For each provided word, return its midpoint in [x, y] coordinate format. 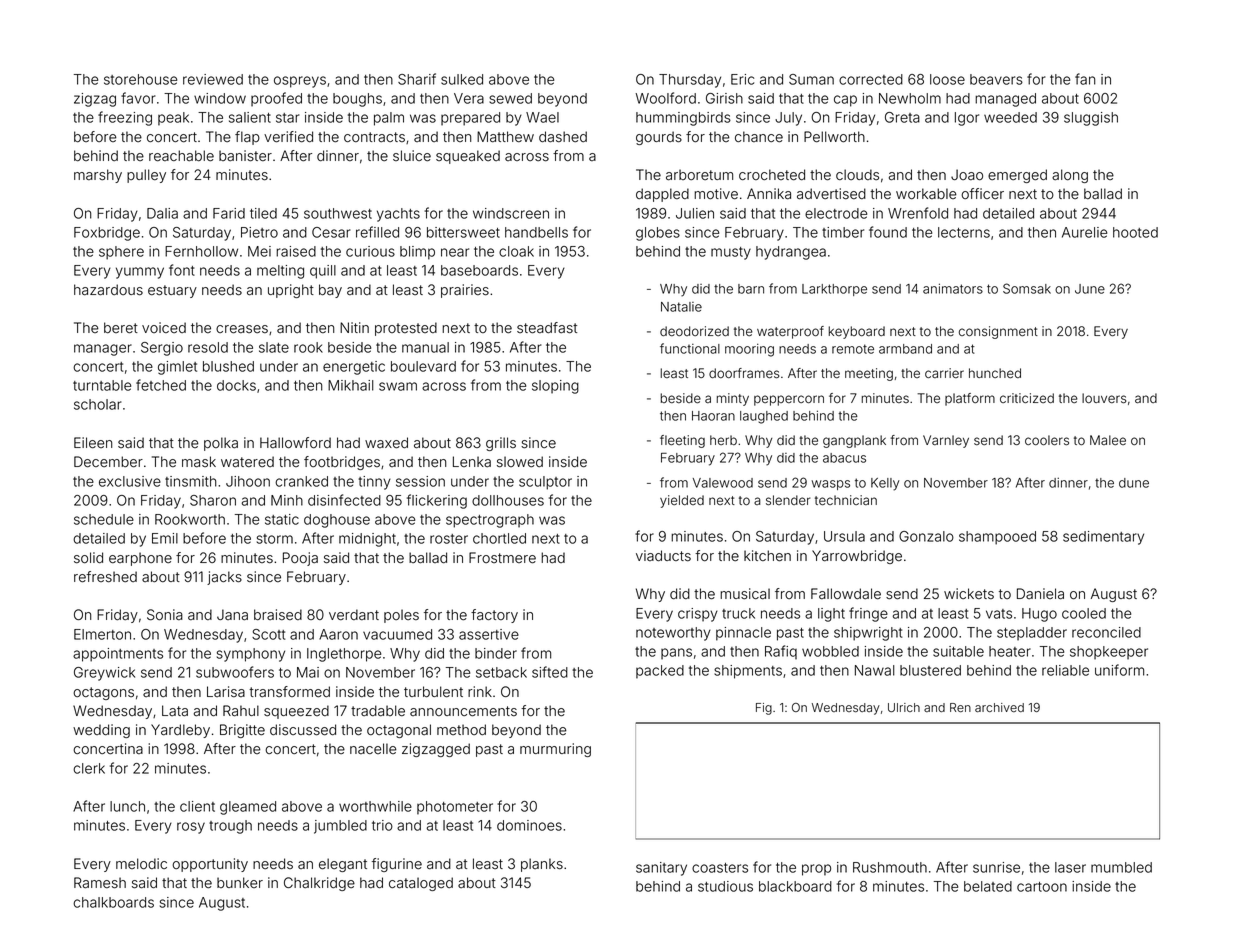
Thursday [690, 81]
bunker [240, 882]
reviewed [213, 79]
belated [988, 886]
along [1070, 176]
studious [725, 886]
